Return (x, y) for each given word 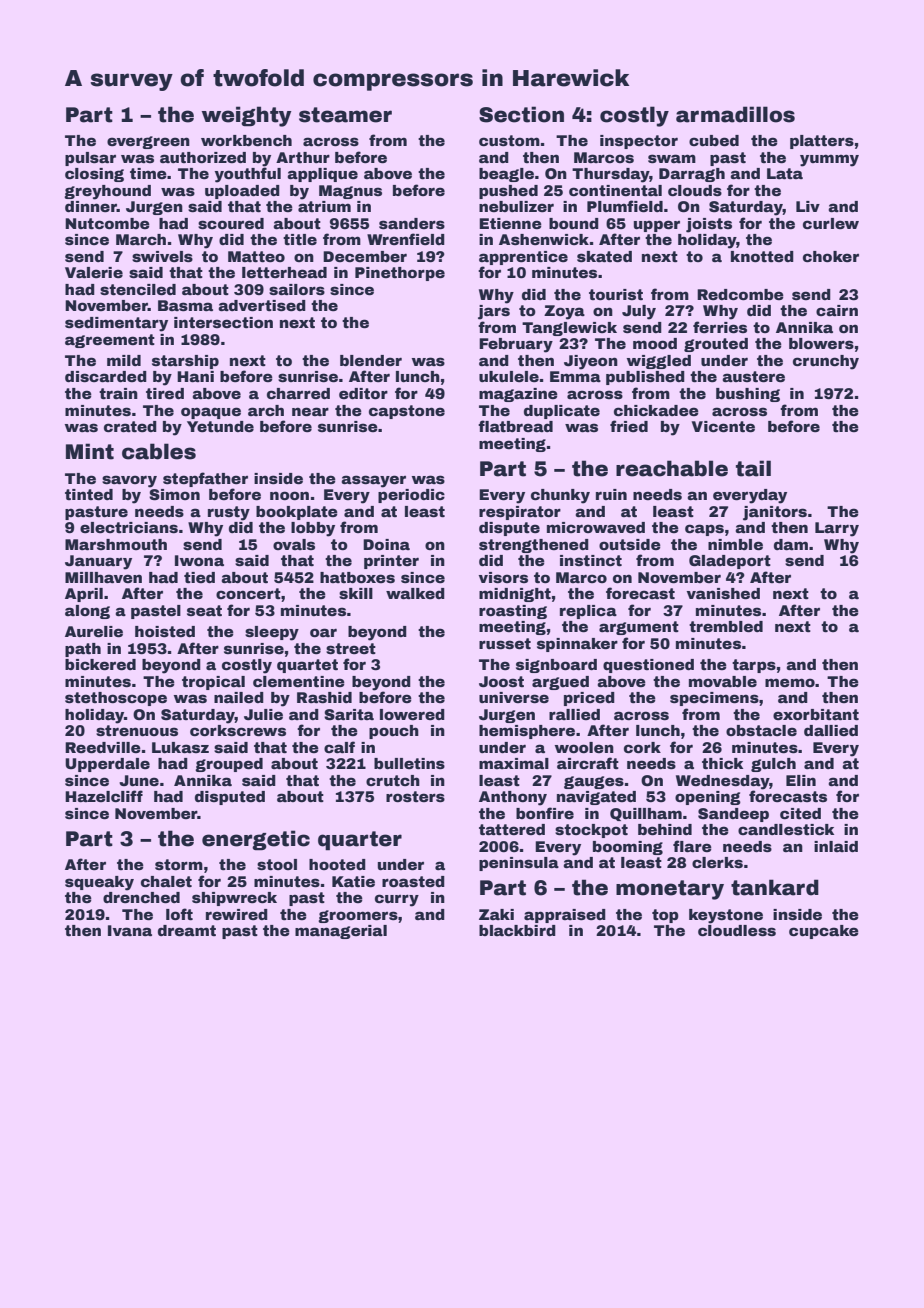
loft (179, 914)
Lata (785, 173)
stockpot (591, 831)
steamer (345, 115)
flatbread (515, 426)
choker (831, 256)
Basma (185, 305)
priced (589, 699)
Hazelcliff (104, 796)
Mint (90, 451)
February (516, 345)
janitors (775, 513)
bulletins (409, 763)
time (148, 173)
